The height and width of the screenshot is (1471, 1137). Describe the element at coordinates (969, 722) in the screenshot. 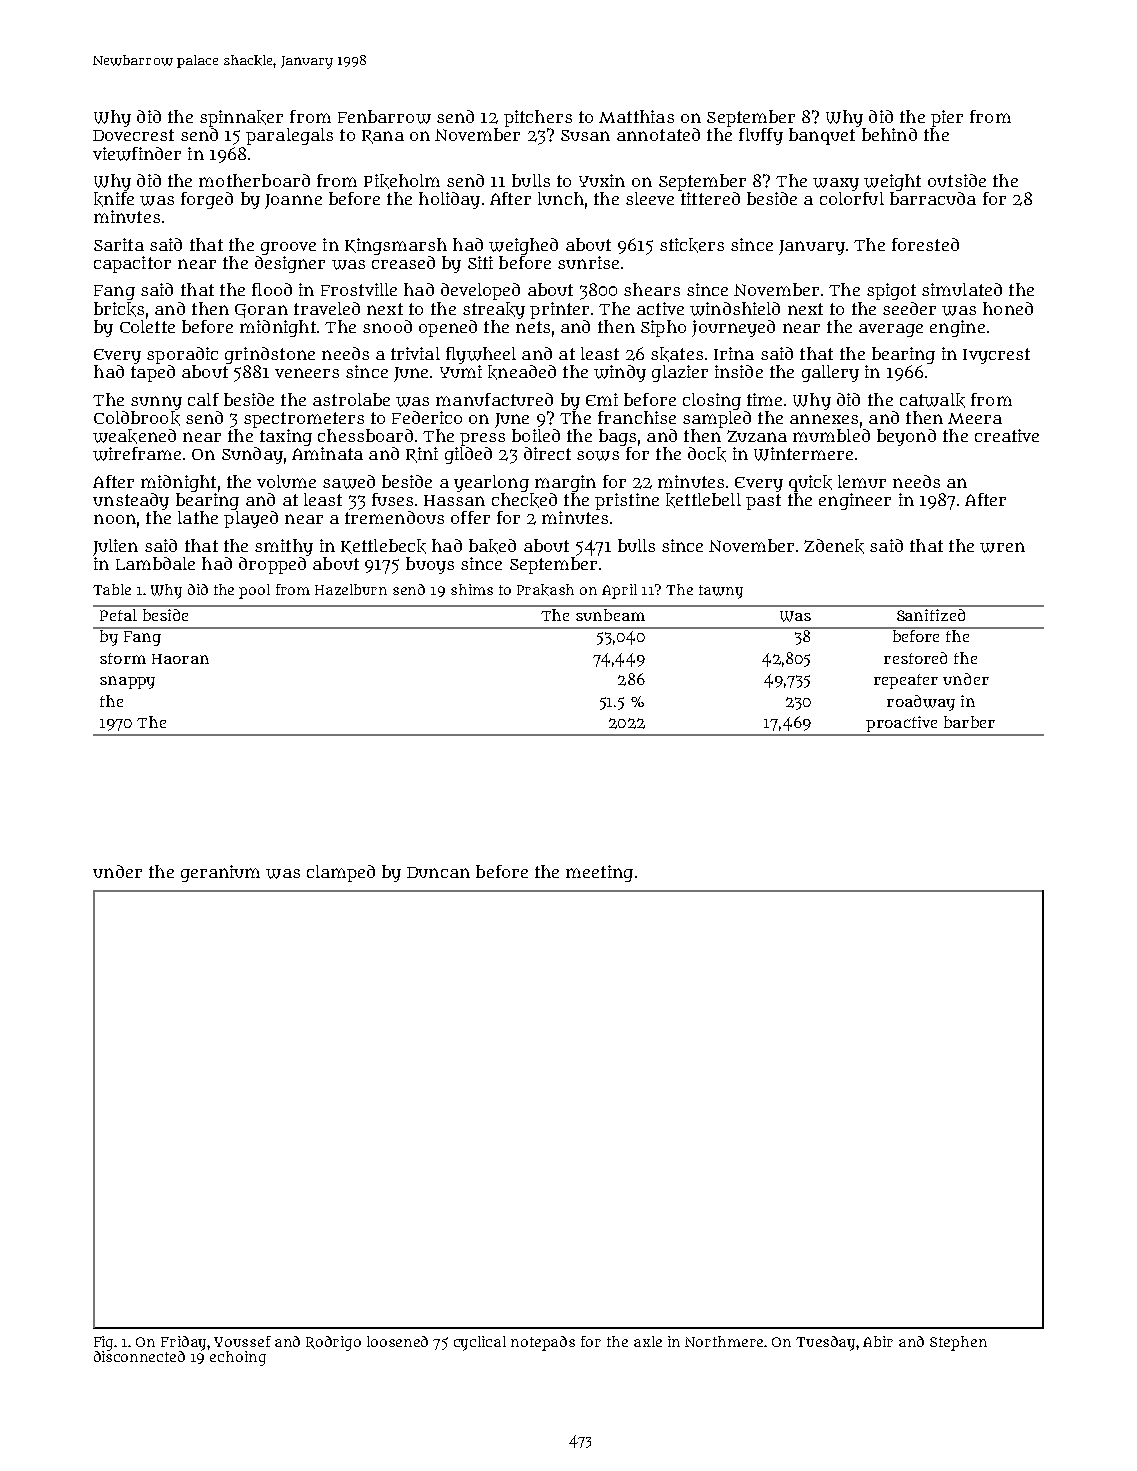

I see `barber` at that location.
